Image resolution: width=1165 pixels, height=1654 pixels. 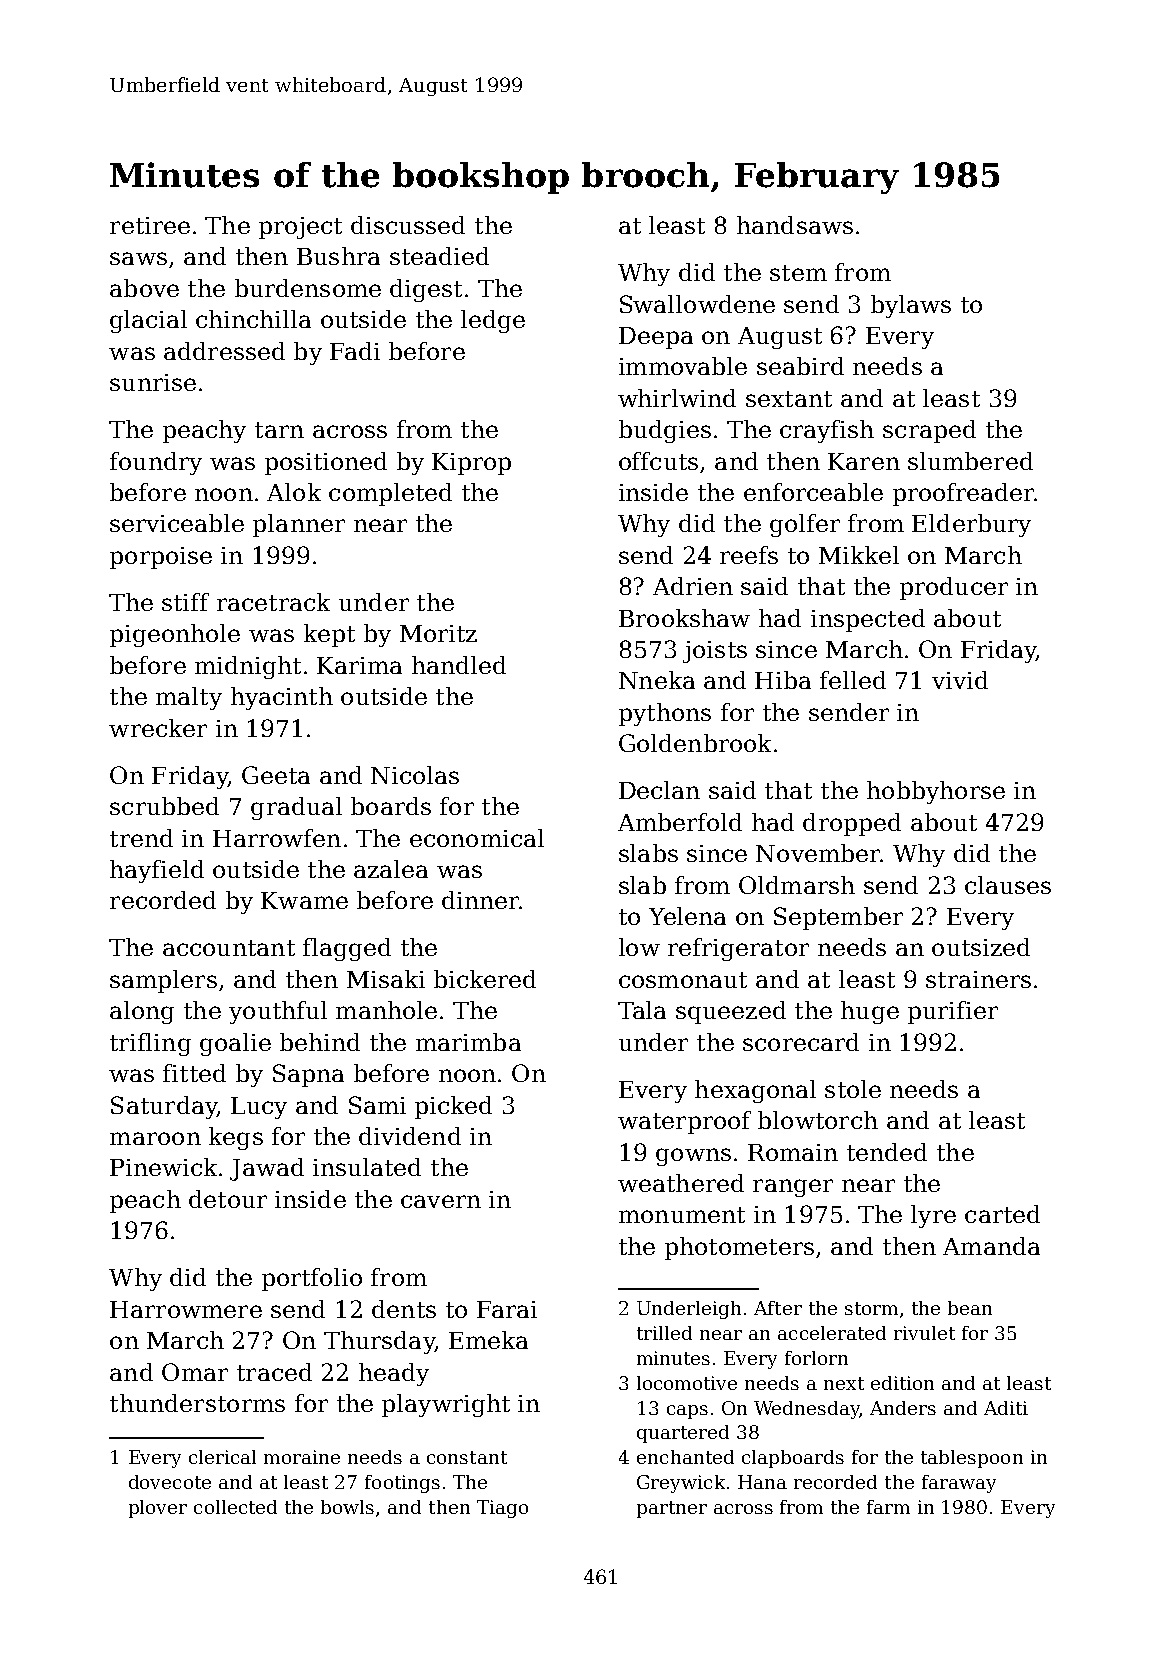 I want to click on retiree, so click(x=150, y=225).
